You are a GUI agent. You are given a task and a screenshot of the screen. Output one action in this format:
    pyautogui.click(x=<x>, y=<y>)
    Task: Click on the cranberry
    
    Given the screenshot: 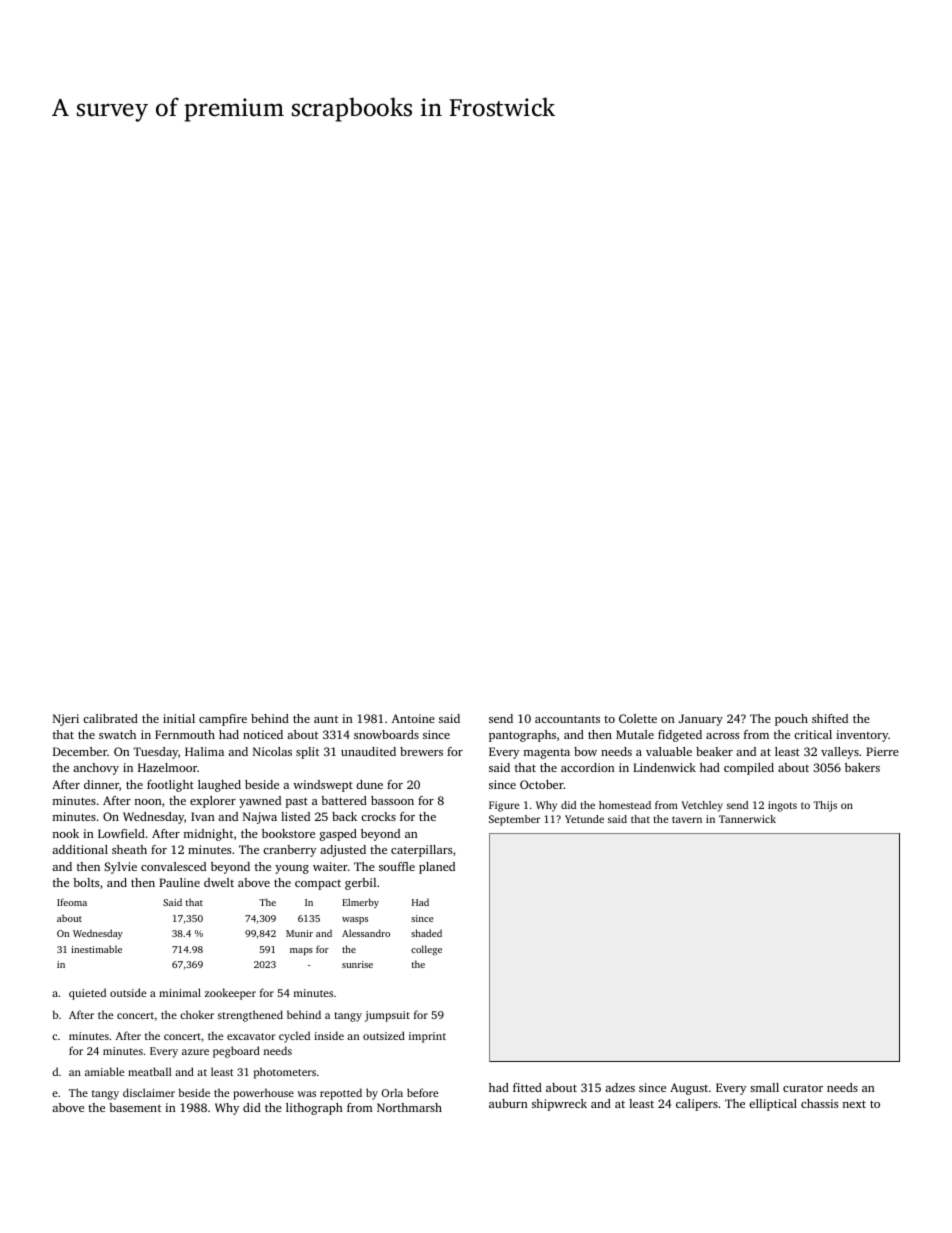 What is the action you would take?
    pyautogui.click(x=289, y=851)
